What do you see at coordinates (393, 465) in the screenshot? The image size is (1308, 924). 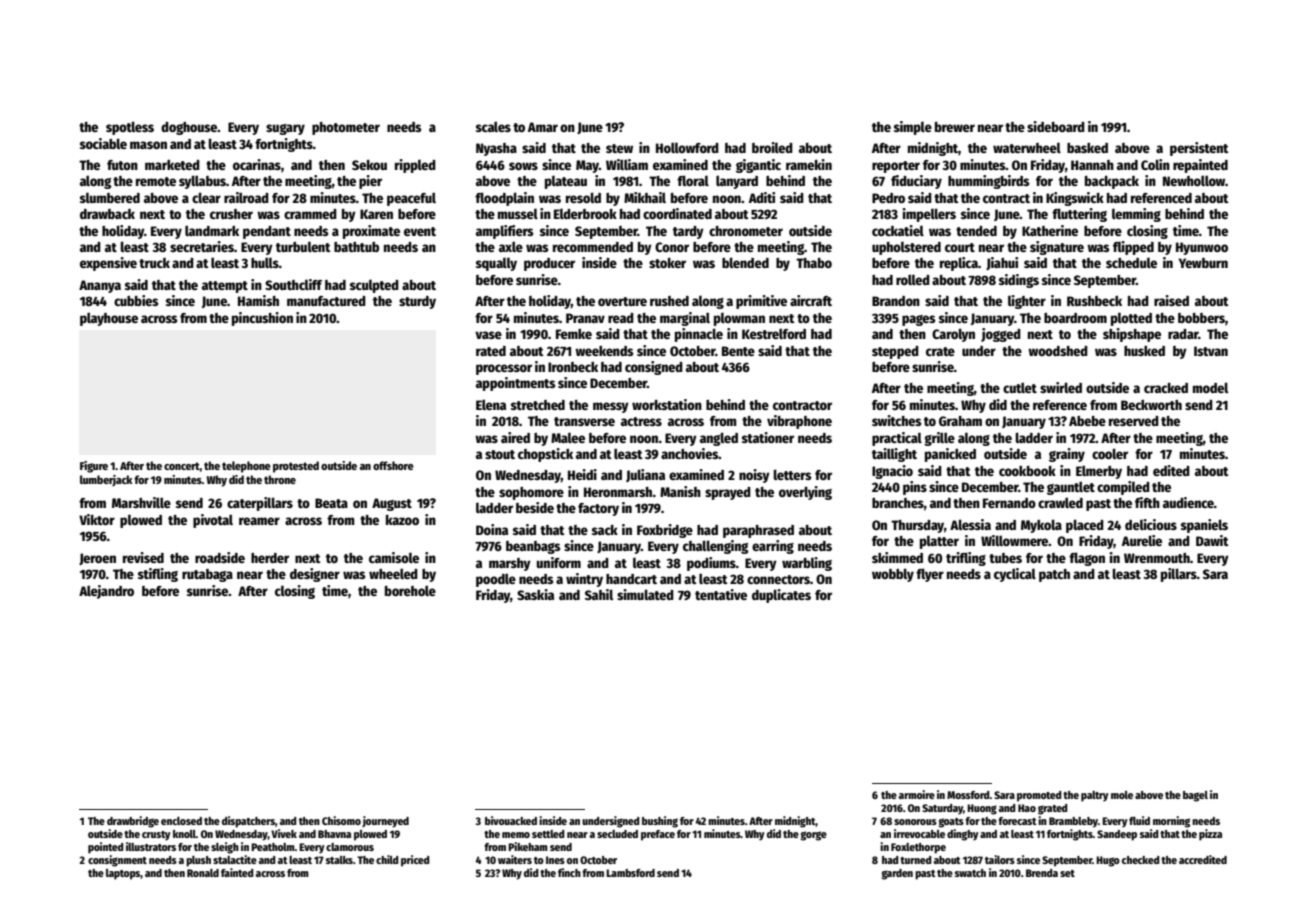 I see `offshore` at bounding box center [393, 465].
